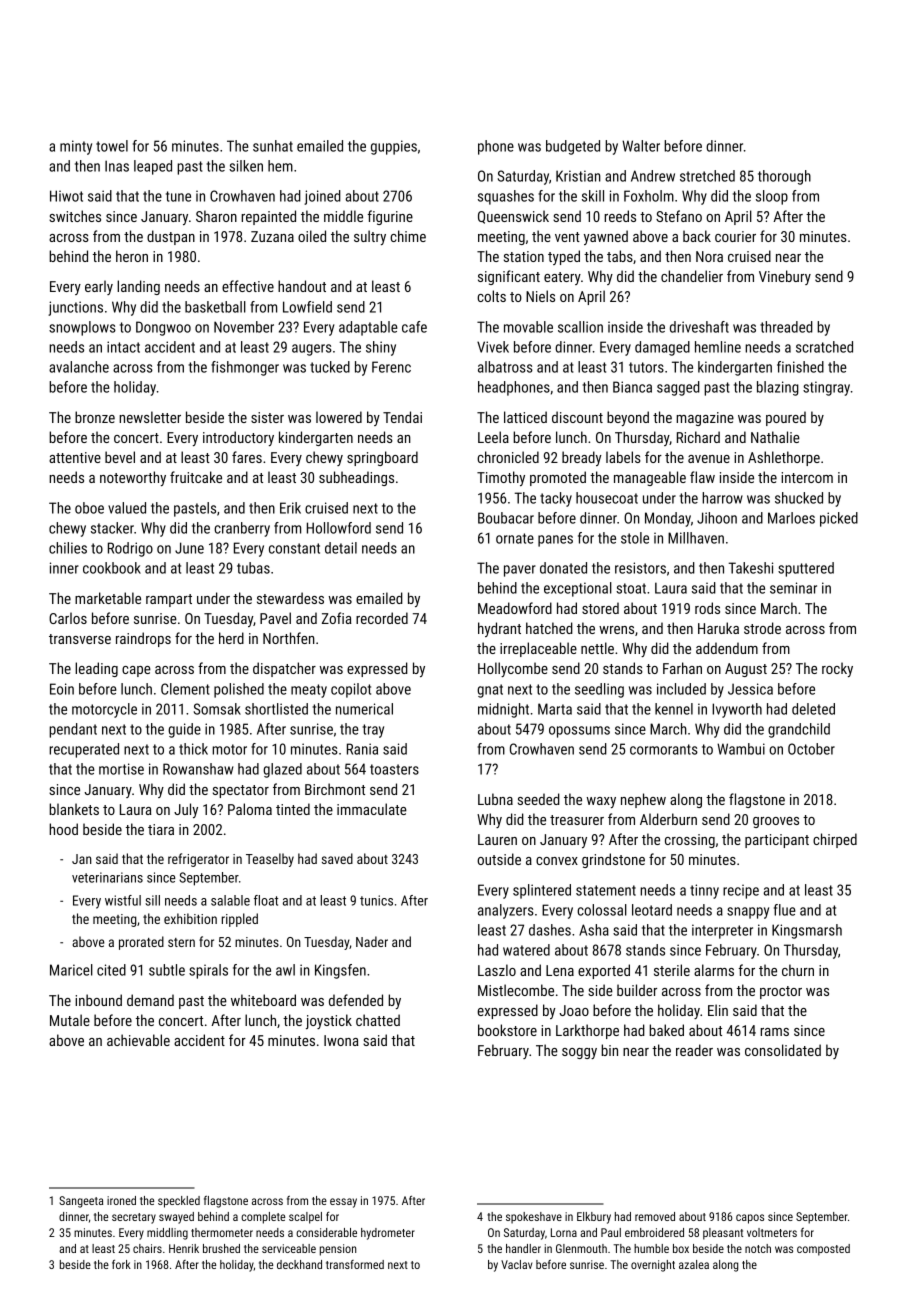  Describe the element at coordinates (337, 858) in the screenshot. I see `saved` at that location.
